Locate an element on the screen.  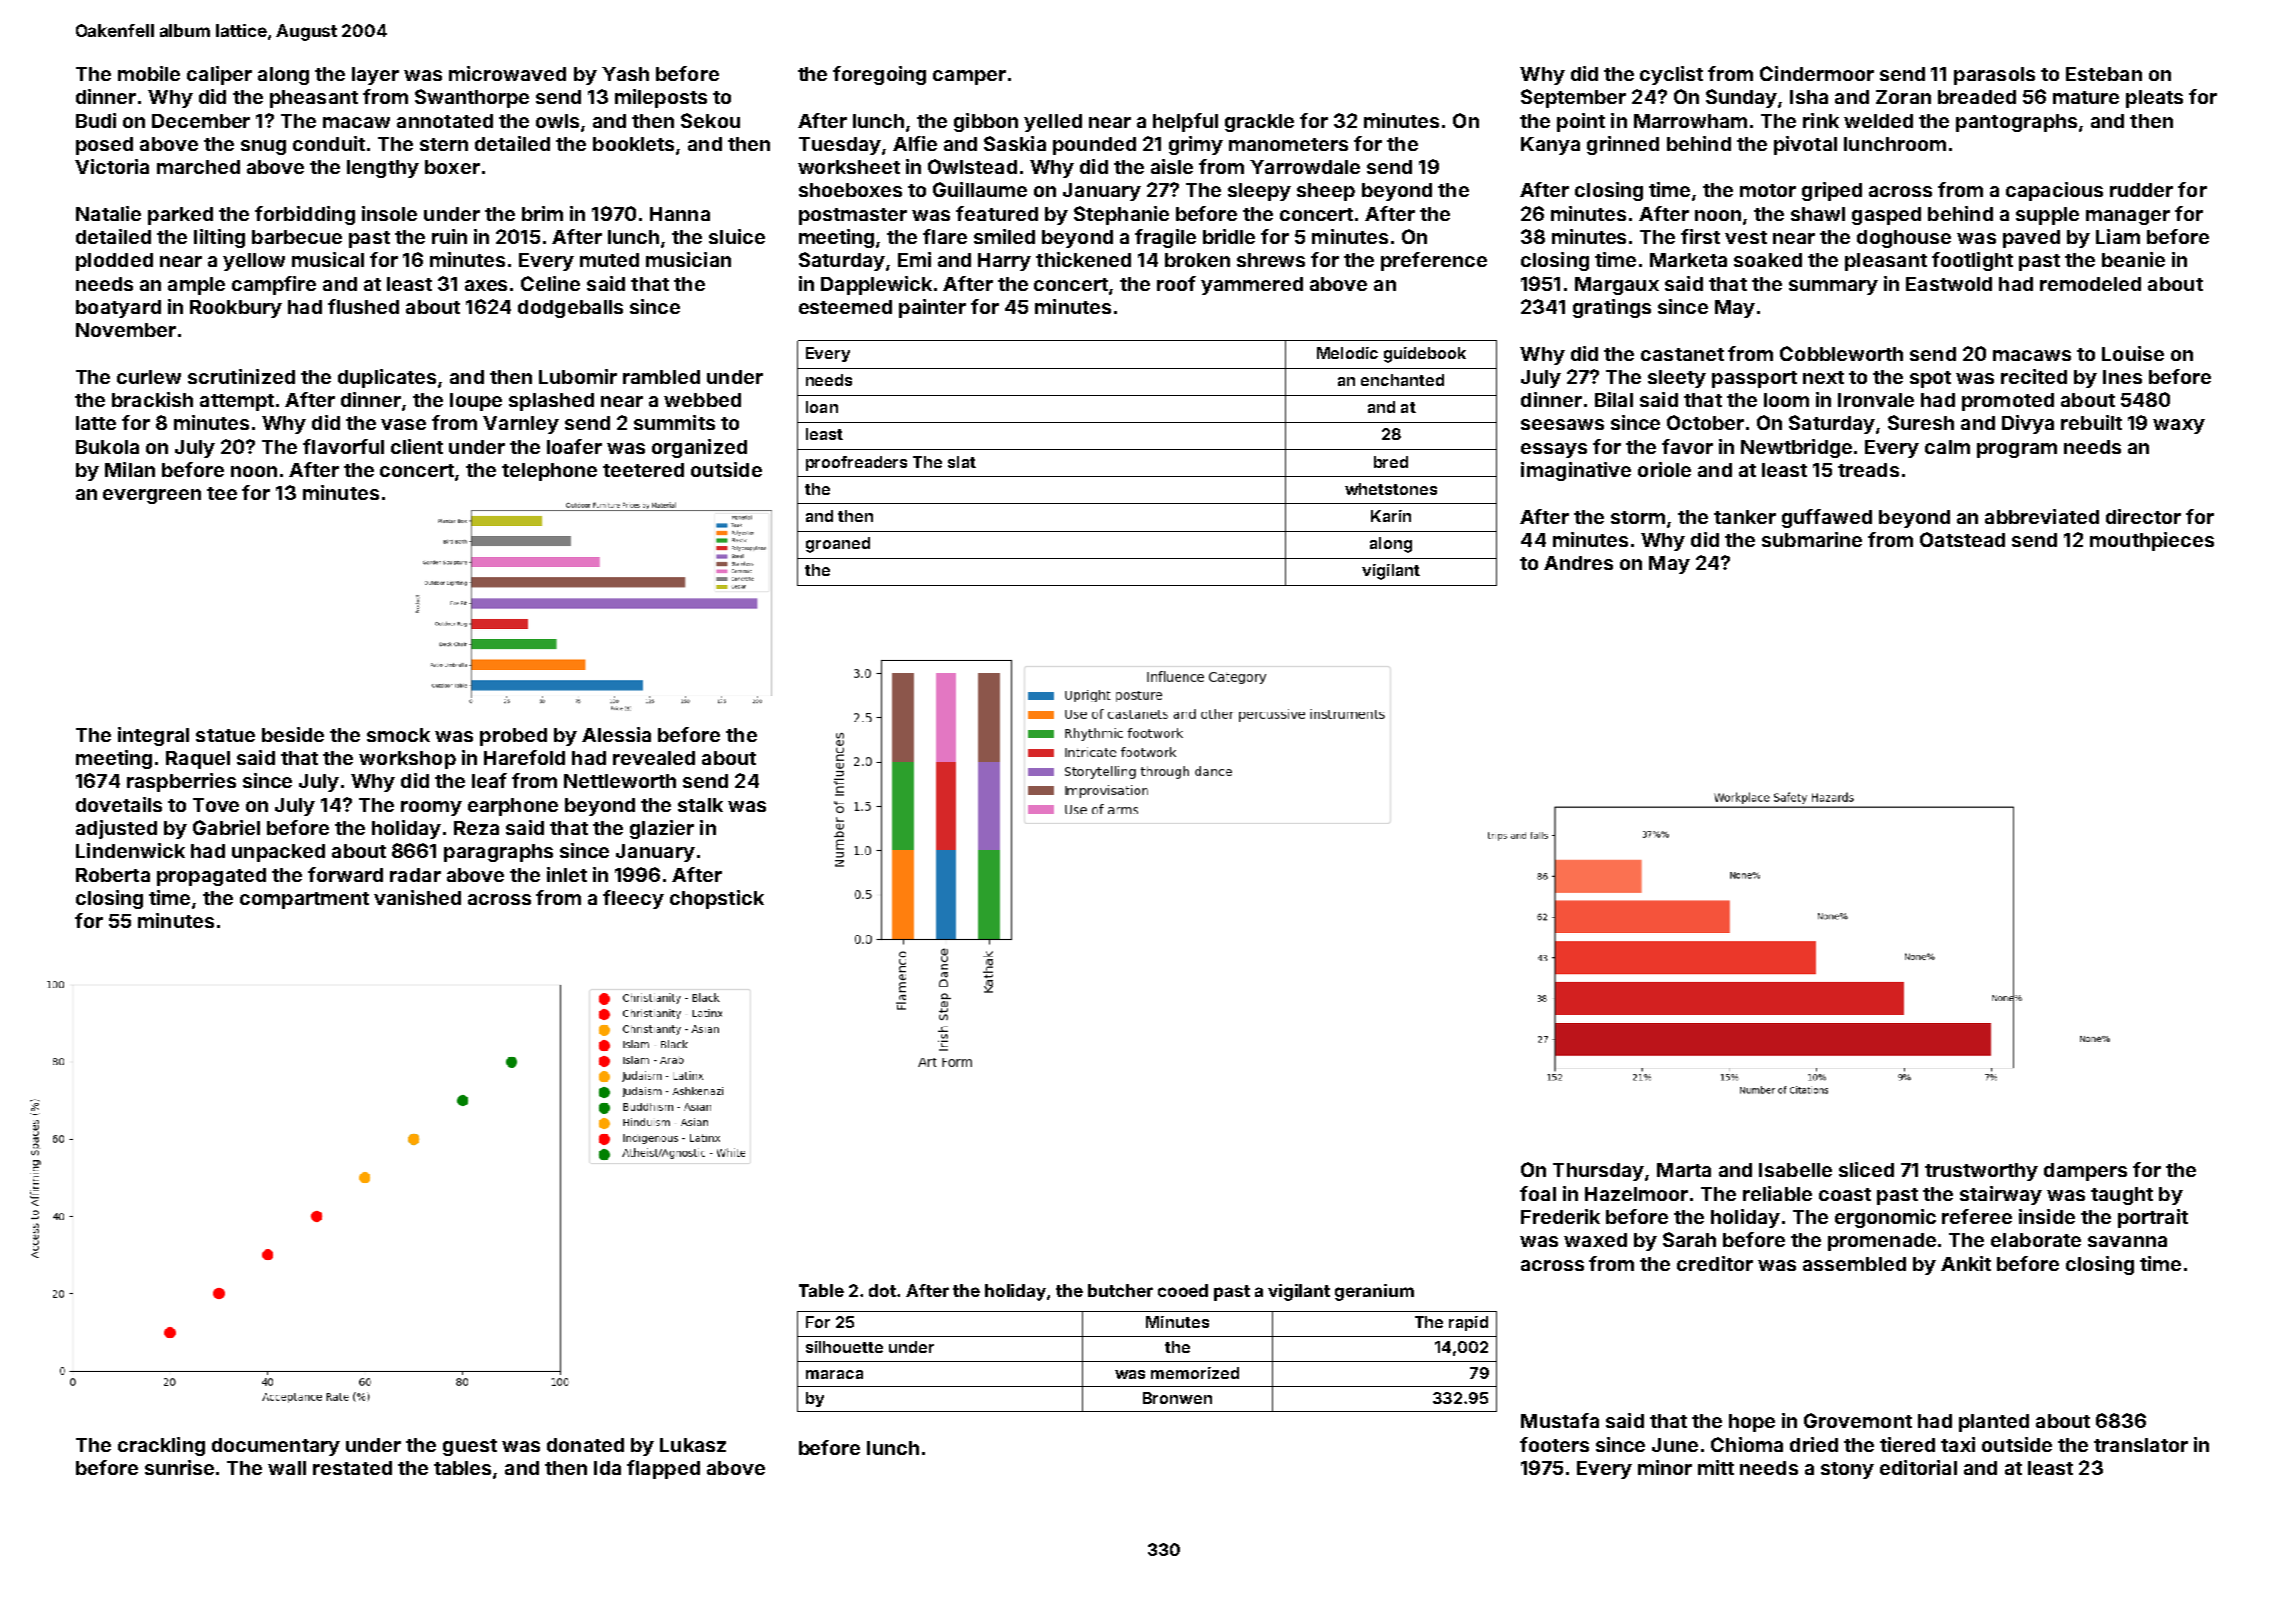
doghouse is located at coordinates (1904, 239).
